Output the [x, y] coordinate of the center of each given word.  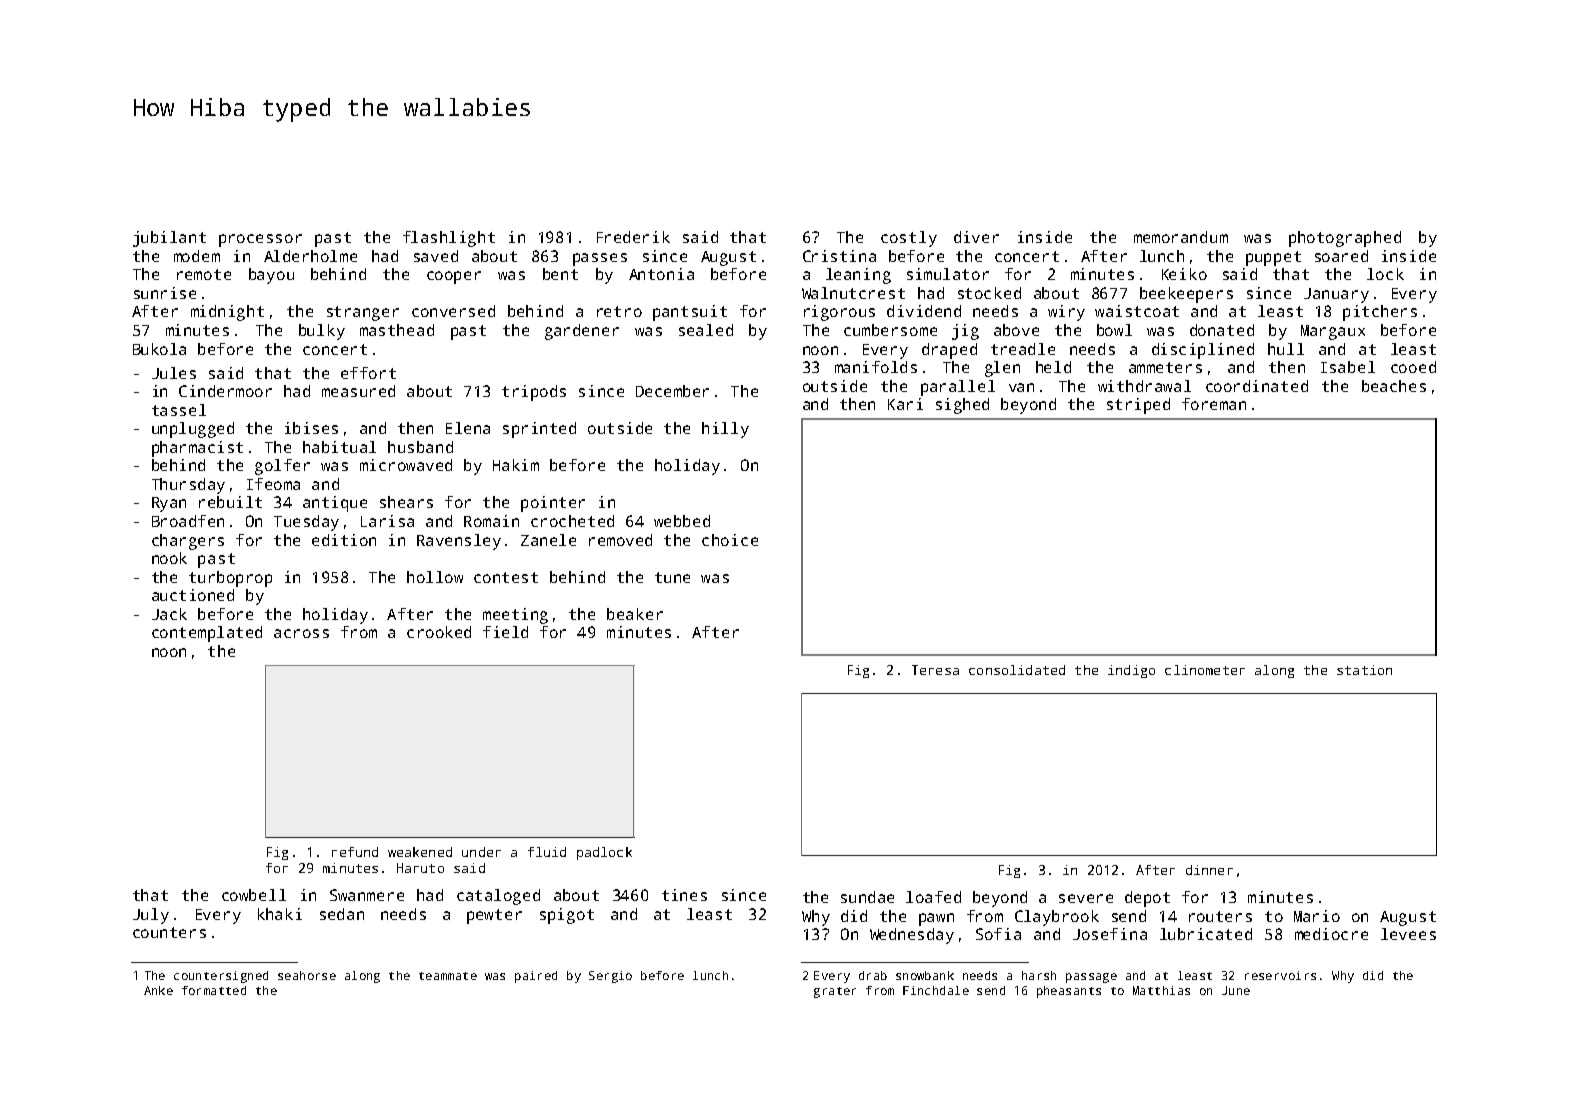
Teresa [935, 670]
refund [355, 852]
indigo [1131, 671]
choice [730, 540]
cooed [1413, 367]
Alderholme [310, 256]
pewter [494, 916]
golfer [282, 467]
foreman [1214, 404]
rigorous [839, 313]
